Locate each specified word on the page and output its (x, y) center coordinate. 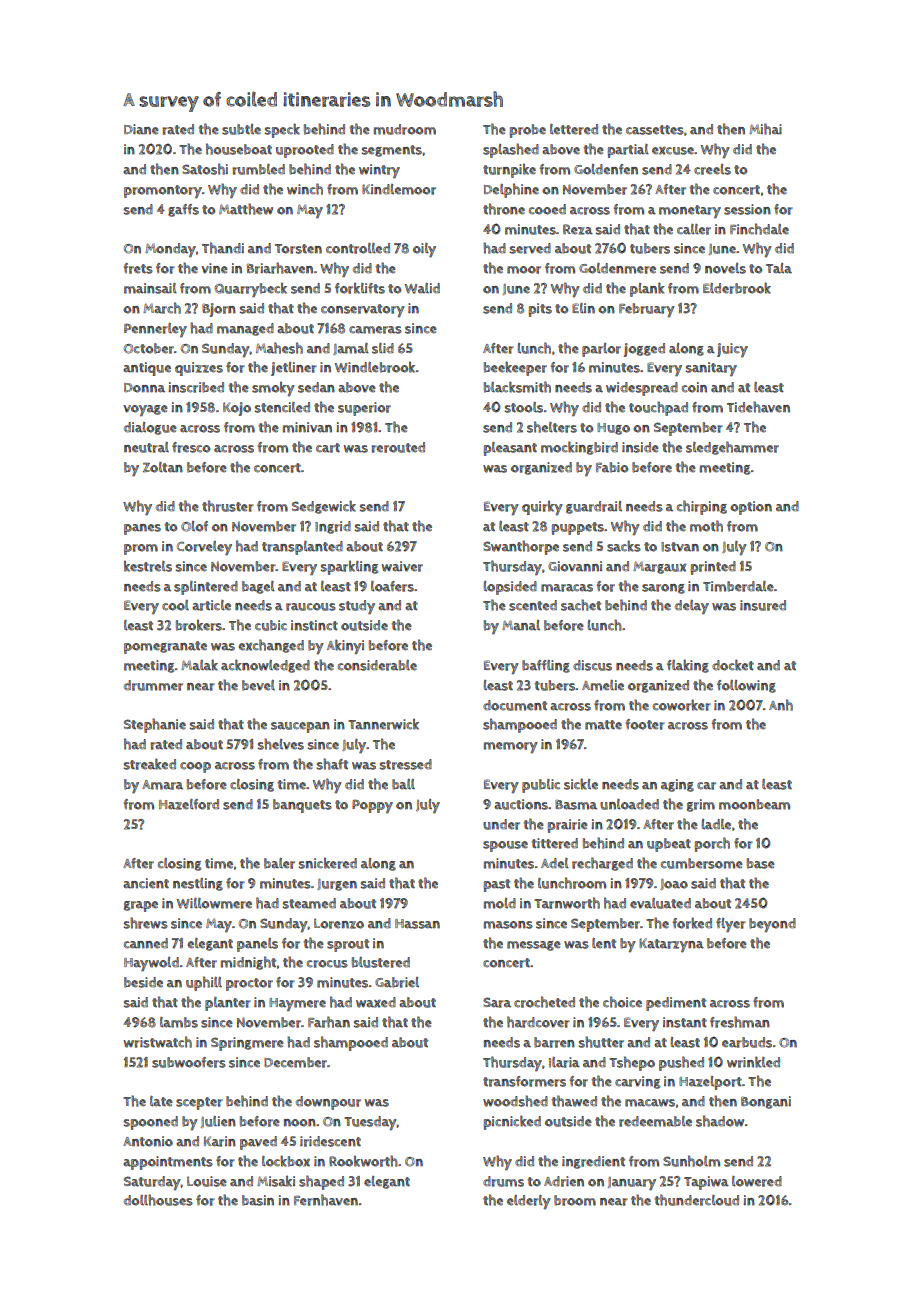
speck (282, 130)
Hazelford (189, 804)
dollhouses (158, 1200)
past (497, 885)
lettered (574, 129)
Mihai (765, 129)
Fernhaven (326, 1200)
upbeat (669, 845)
